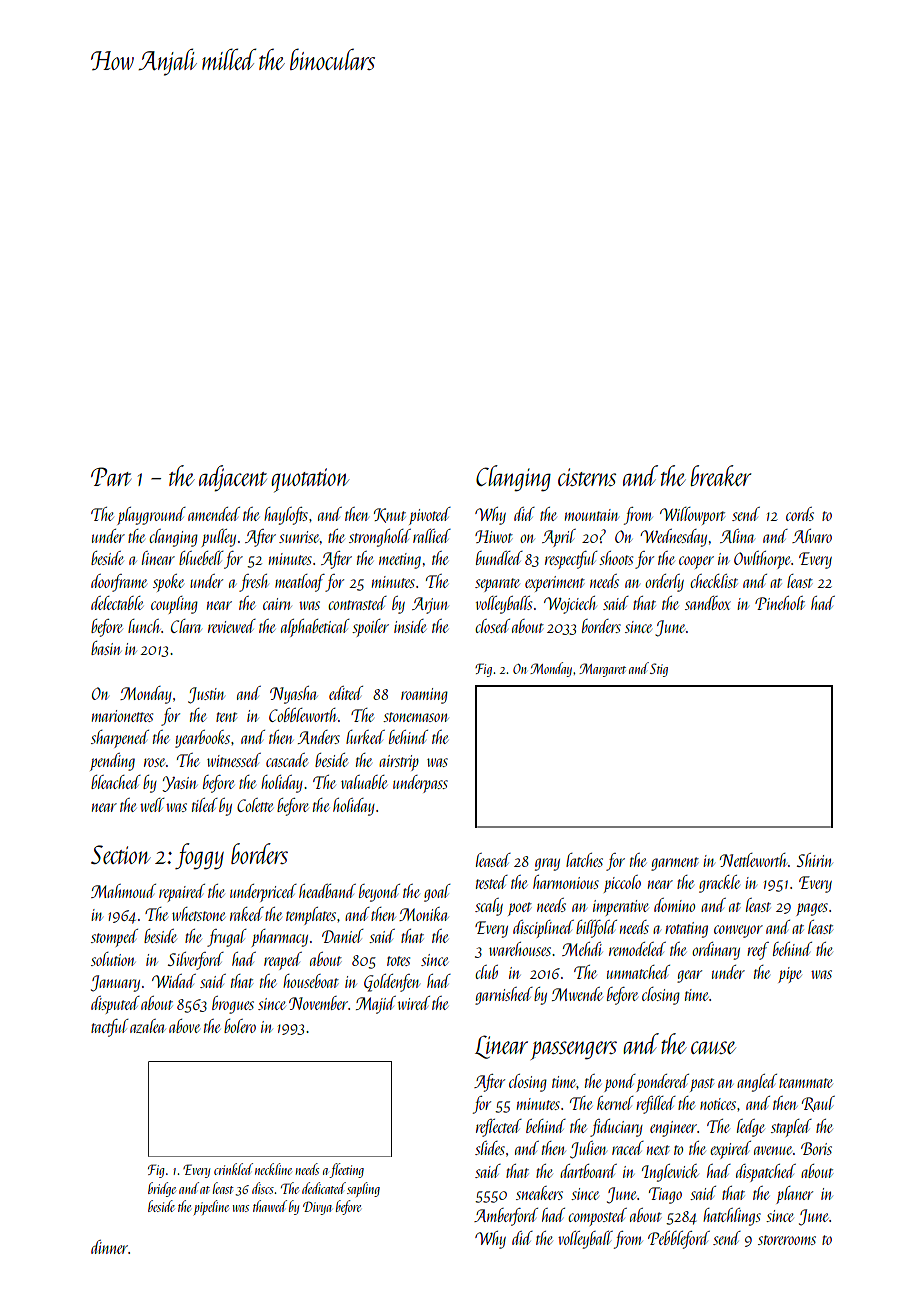  I want to click on Pebbleford, so click(679, 1240).
